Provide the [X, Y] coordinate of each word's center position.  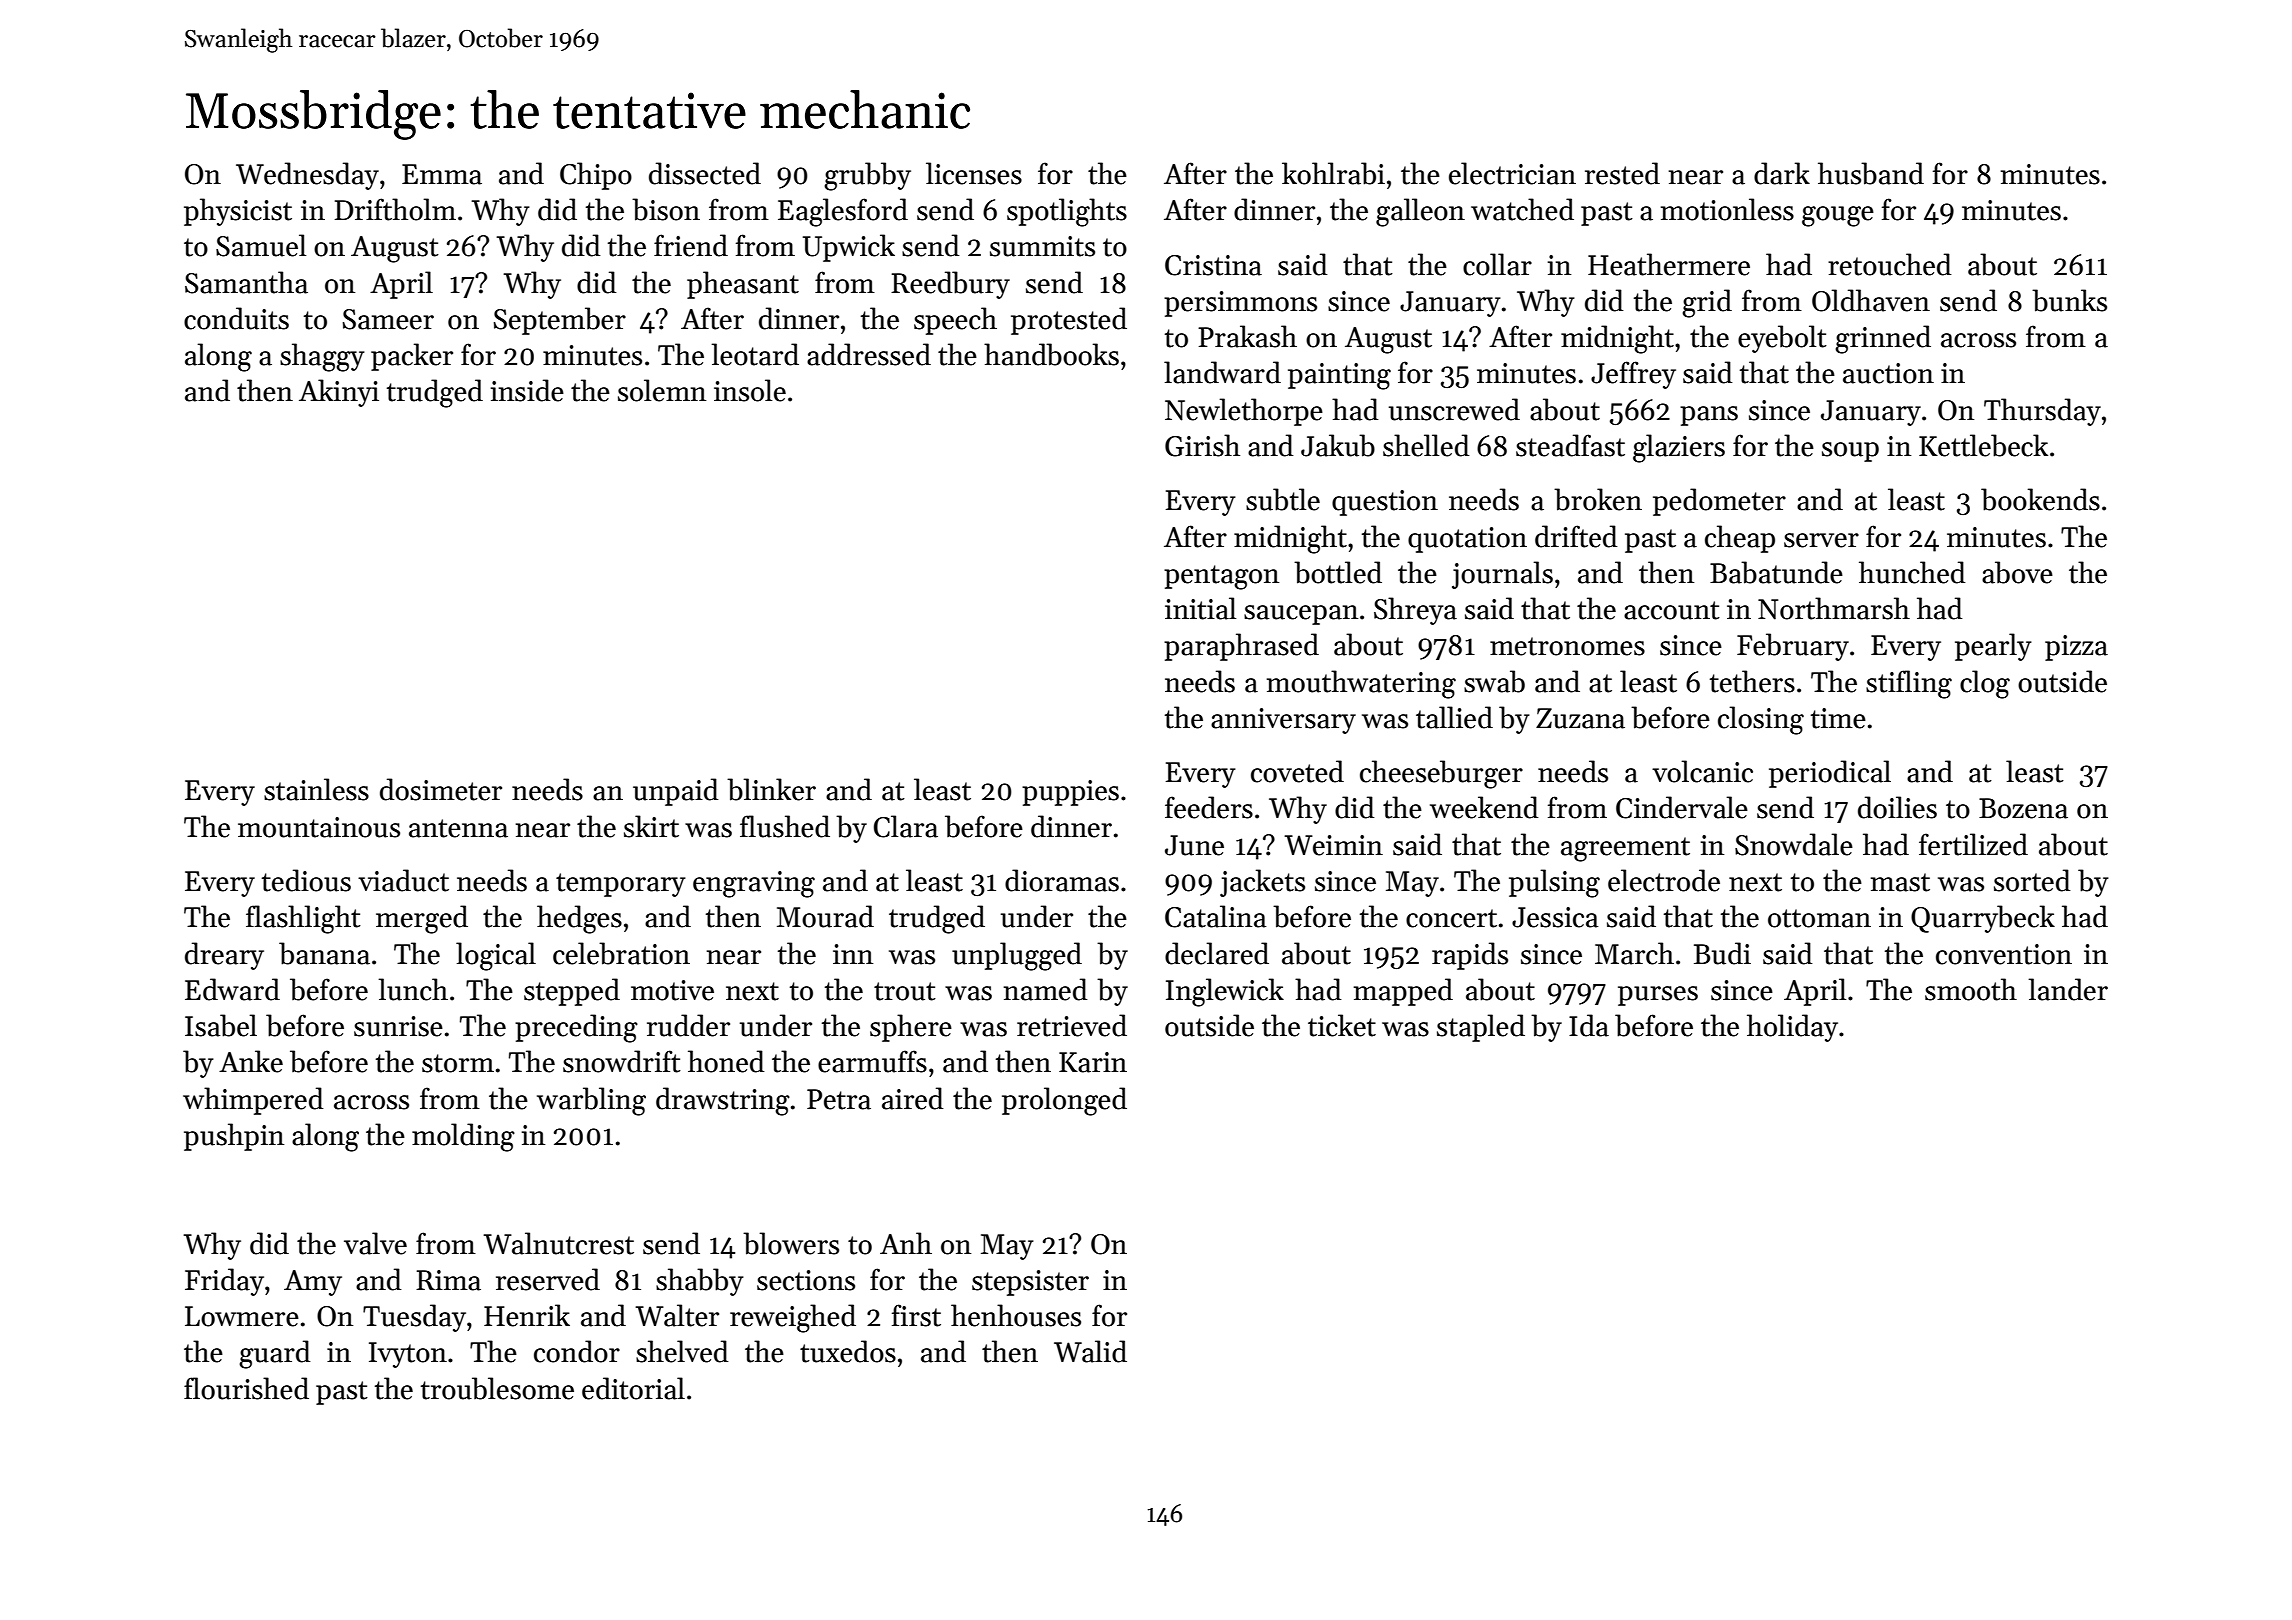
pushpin [234, 1137]
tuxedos [848, 1351]
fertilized [1973, 844]
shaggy [322, 357]
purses [1658, 996]
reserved [548, 1279]
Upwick [849, 248]
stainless [316, 789]
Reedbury [950, 285]
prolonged [1064, 1101]
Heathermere [1669, 264]
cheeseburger [1441, 774]
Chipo [596, 176]
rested [1622, 173]
